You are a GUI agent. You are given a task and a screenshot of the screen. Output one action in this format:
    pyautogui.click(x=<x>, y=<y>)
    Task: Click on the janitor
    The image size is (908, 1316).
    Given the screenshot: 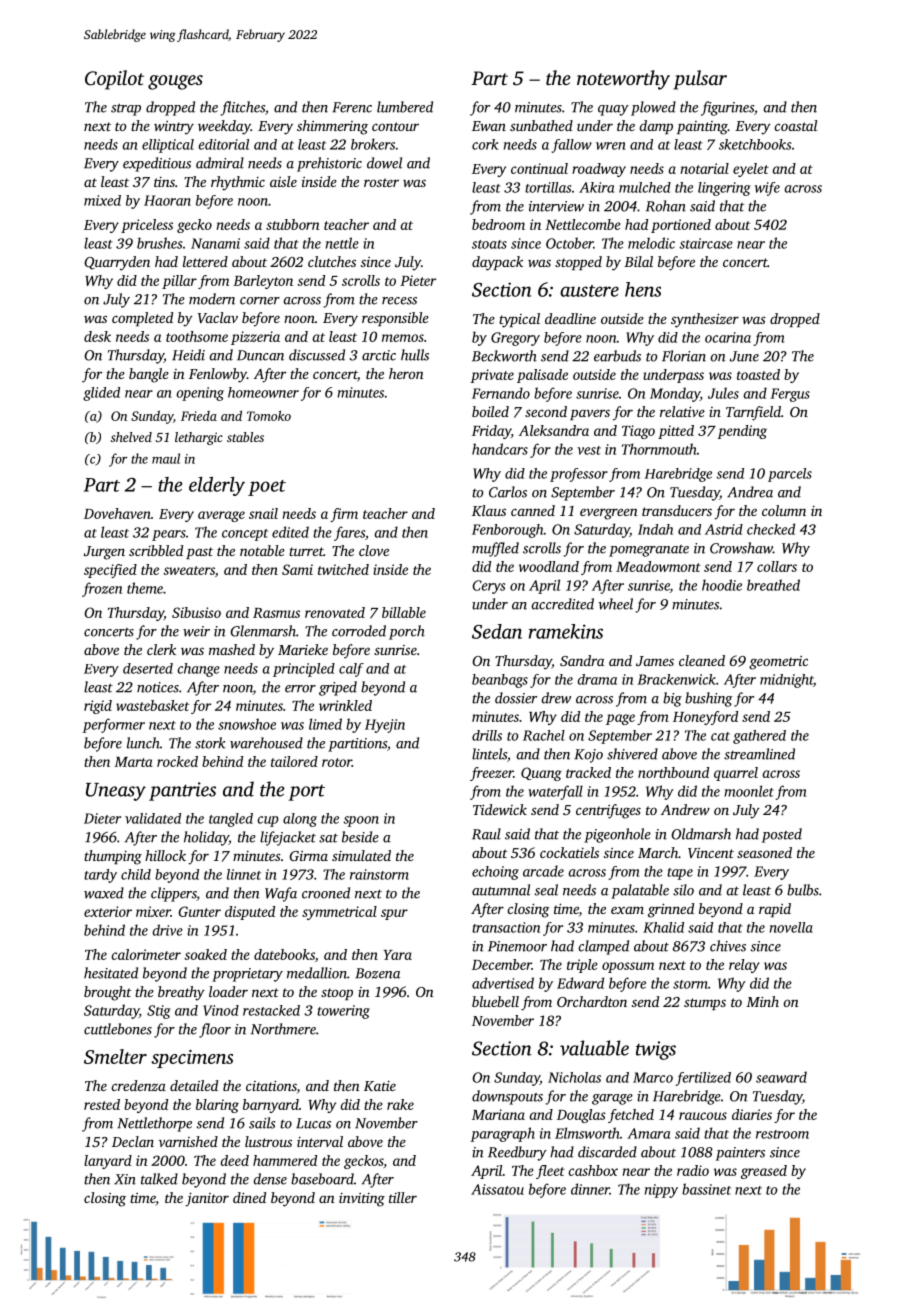 What is the action you would take?
    pyautogui.click(x=207, y=1199)
